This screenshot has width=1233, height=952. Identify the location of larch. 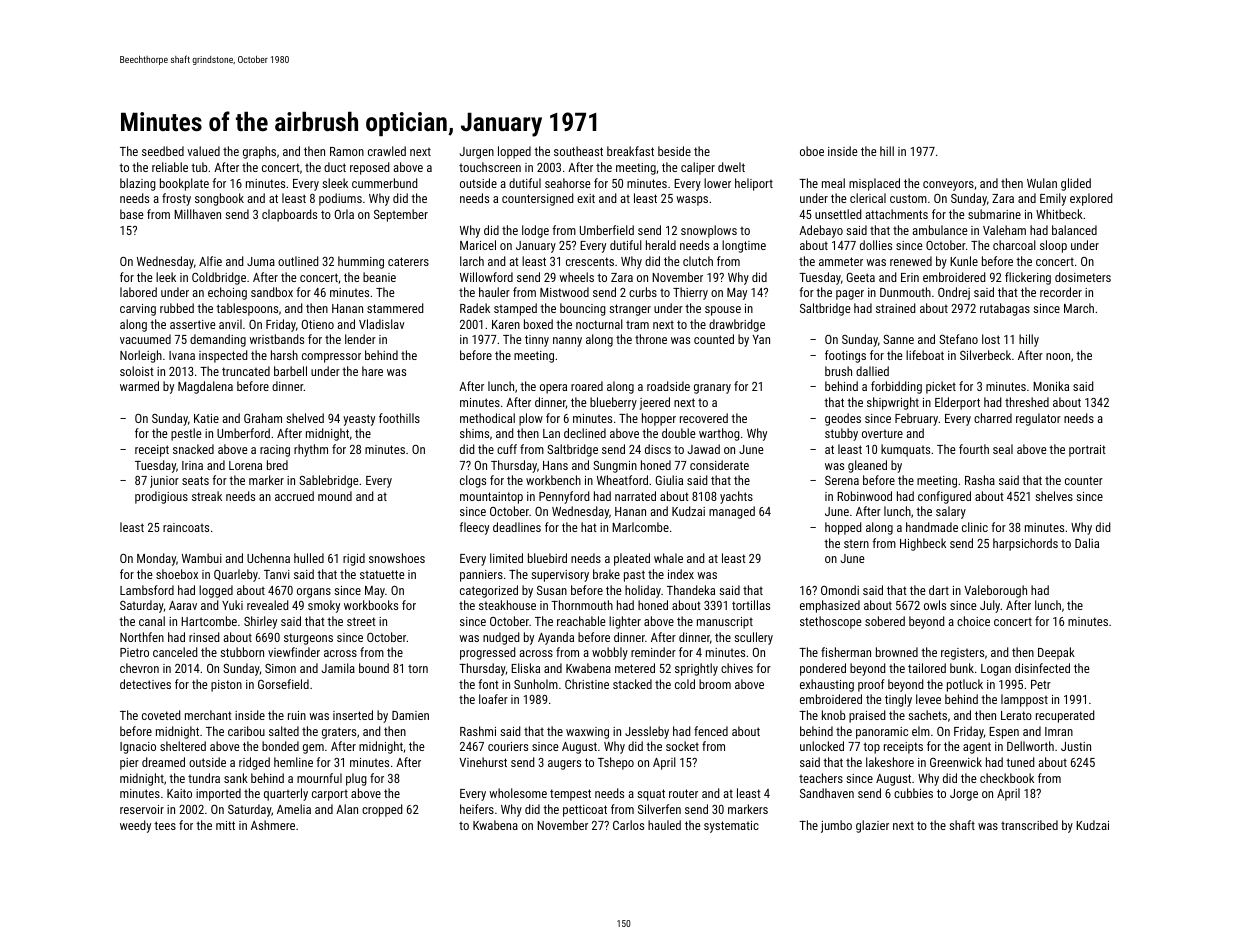
(472, 261).
